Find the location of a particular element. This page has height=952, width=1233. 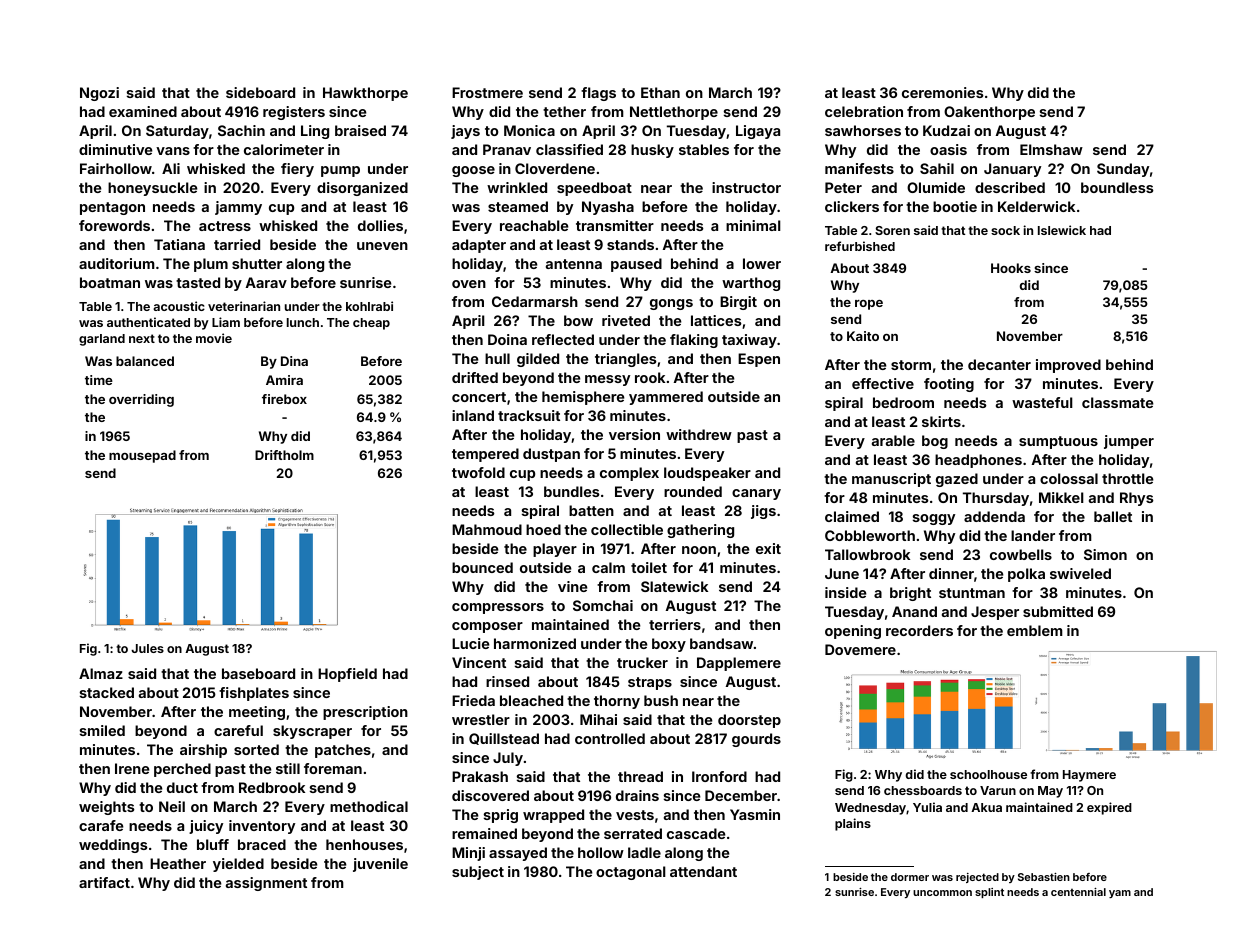

overriding is located at coordinates (141, 400).
